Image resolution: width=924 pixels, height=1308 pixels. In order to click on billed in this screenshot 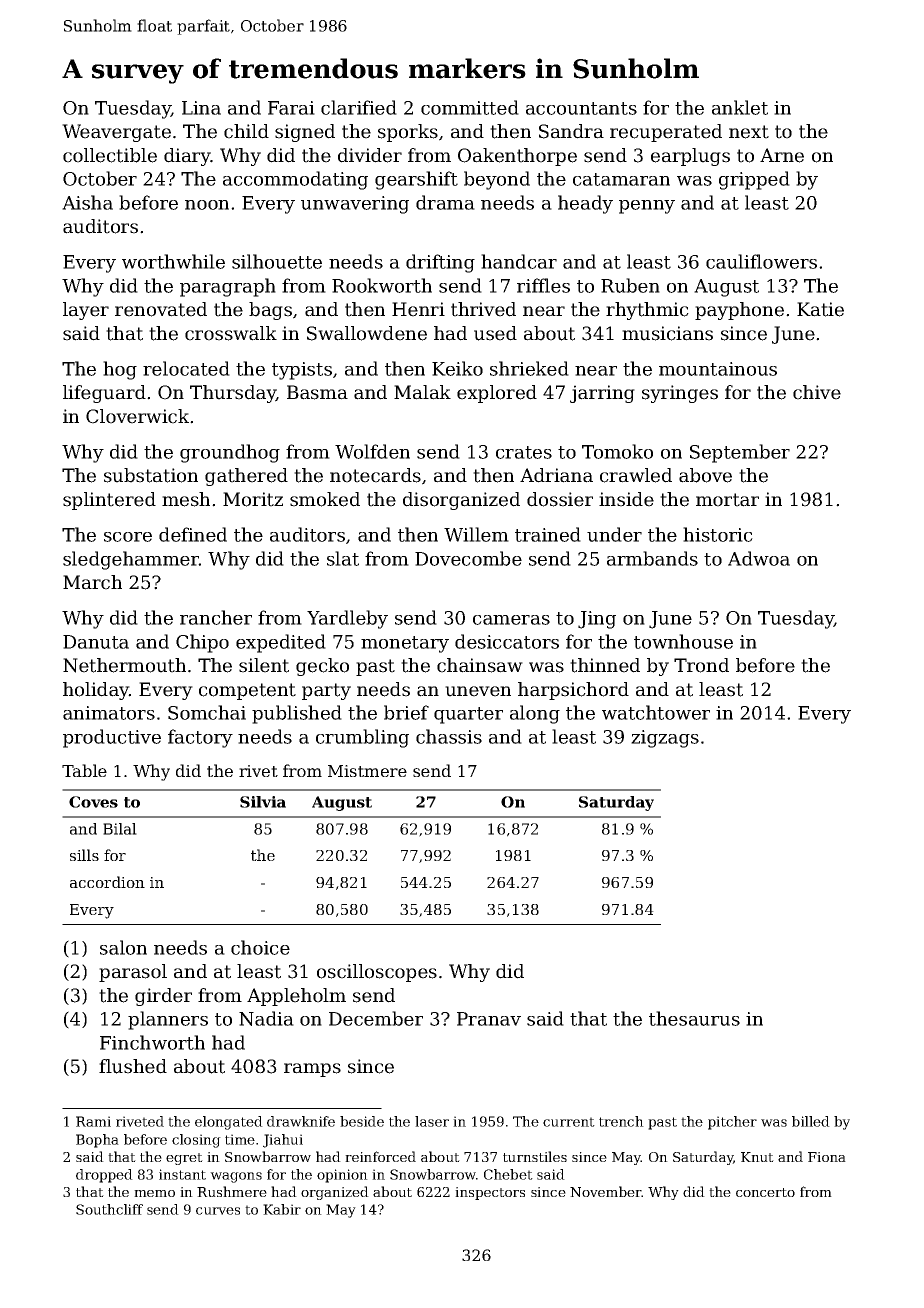, I will do `click(811, 1121)`.
